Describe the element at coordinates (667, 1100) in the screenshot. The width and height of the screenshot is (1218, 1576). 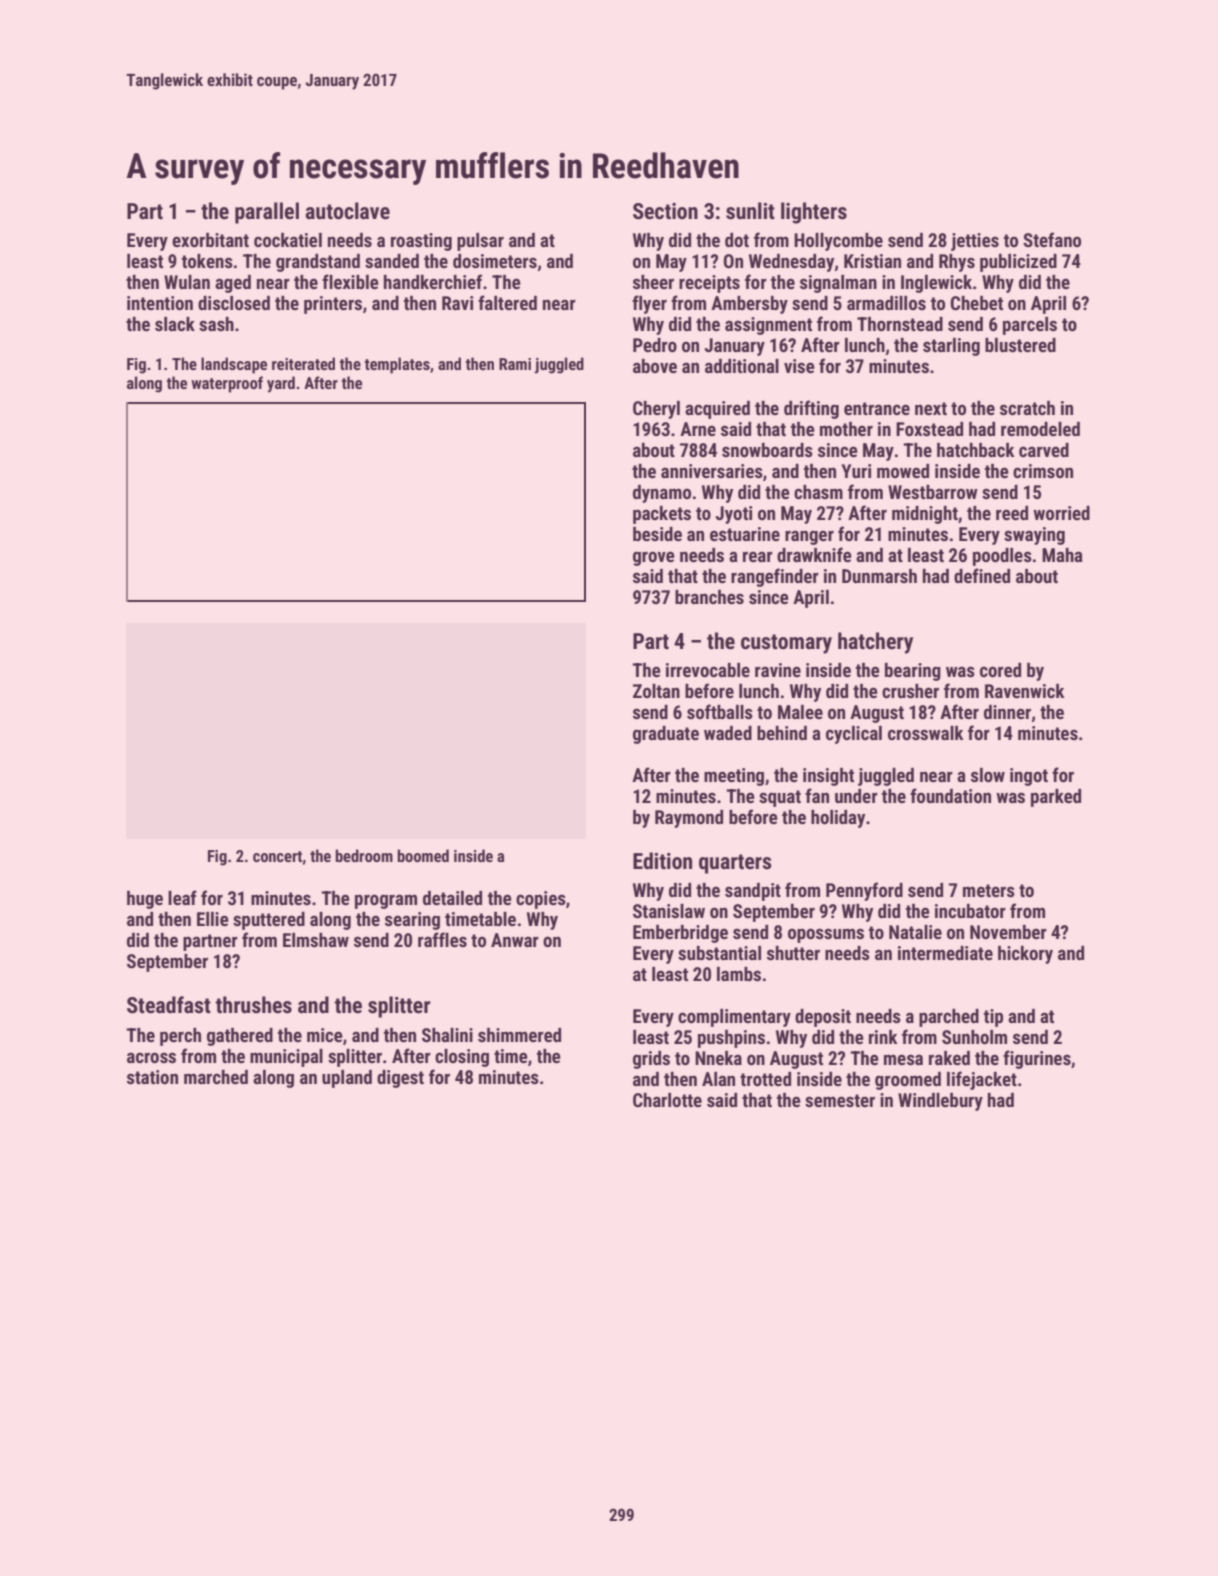
I see `Charlotte` at that location.
